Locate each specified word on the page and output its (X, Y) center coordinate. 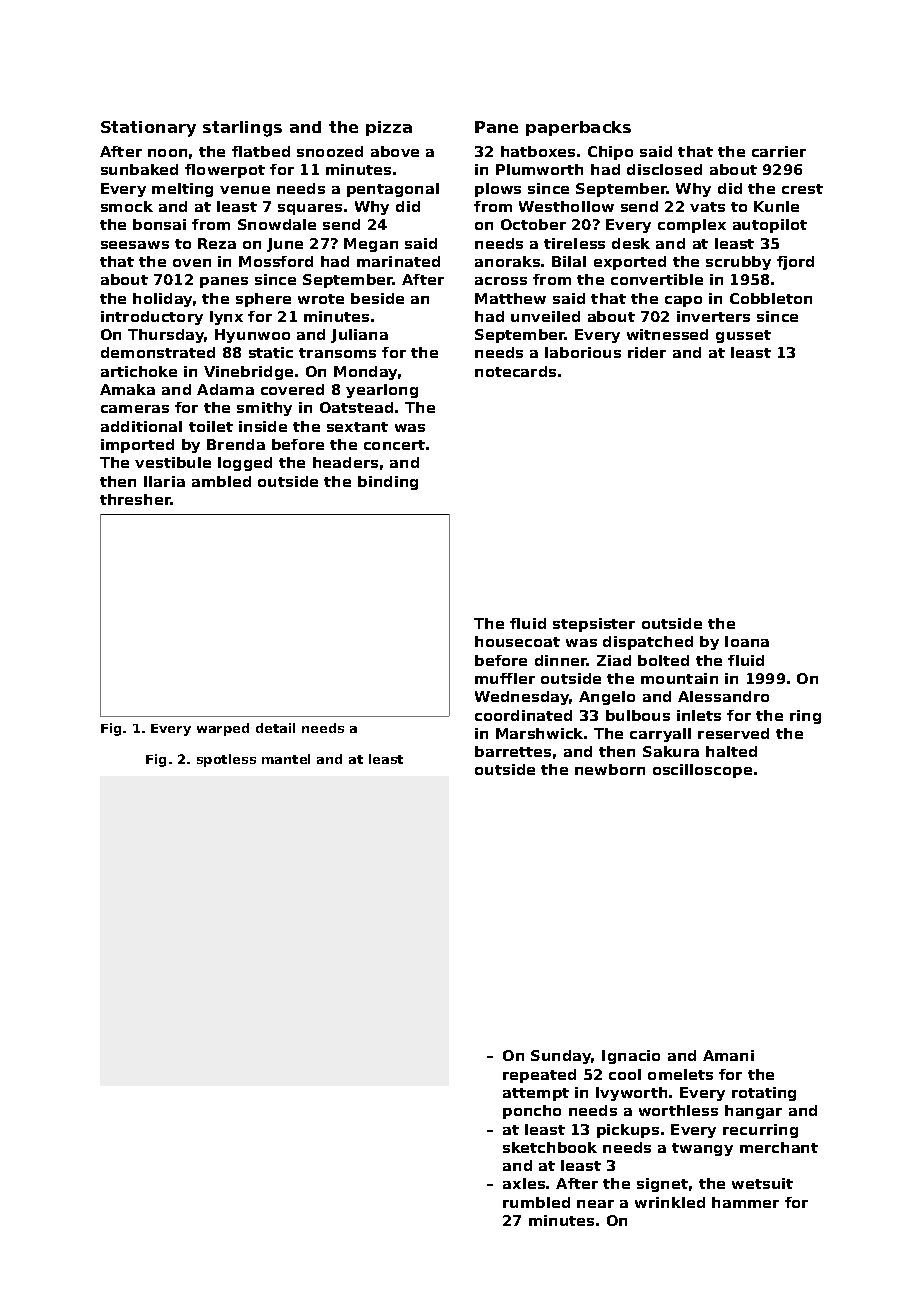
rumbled (536, 1202)
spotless (226, 760)
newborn (610, 769)
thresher (135, 499)
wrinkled (670, 1202)
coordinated (523, 715)
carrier (779, 151)
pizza (389, 128)
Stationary (148, 129)
